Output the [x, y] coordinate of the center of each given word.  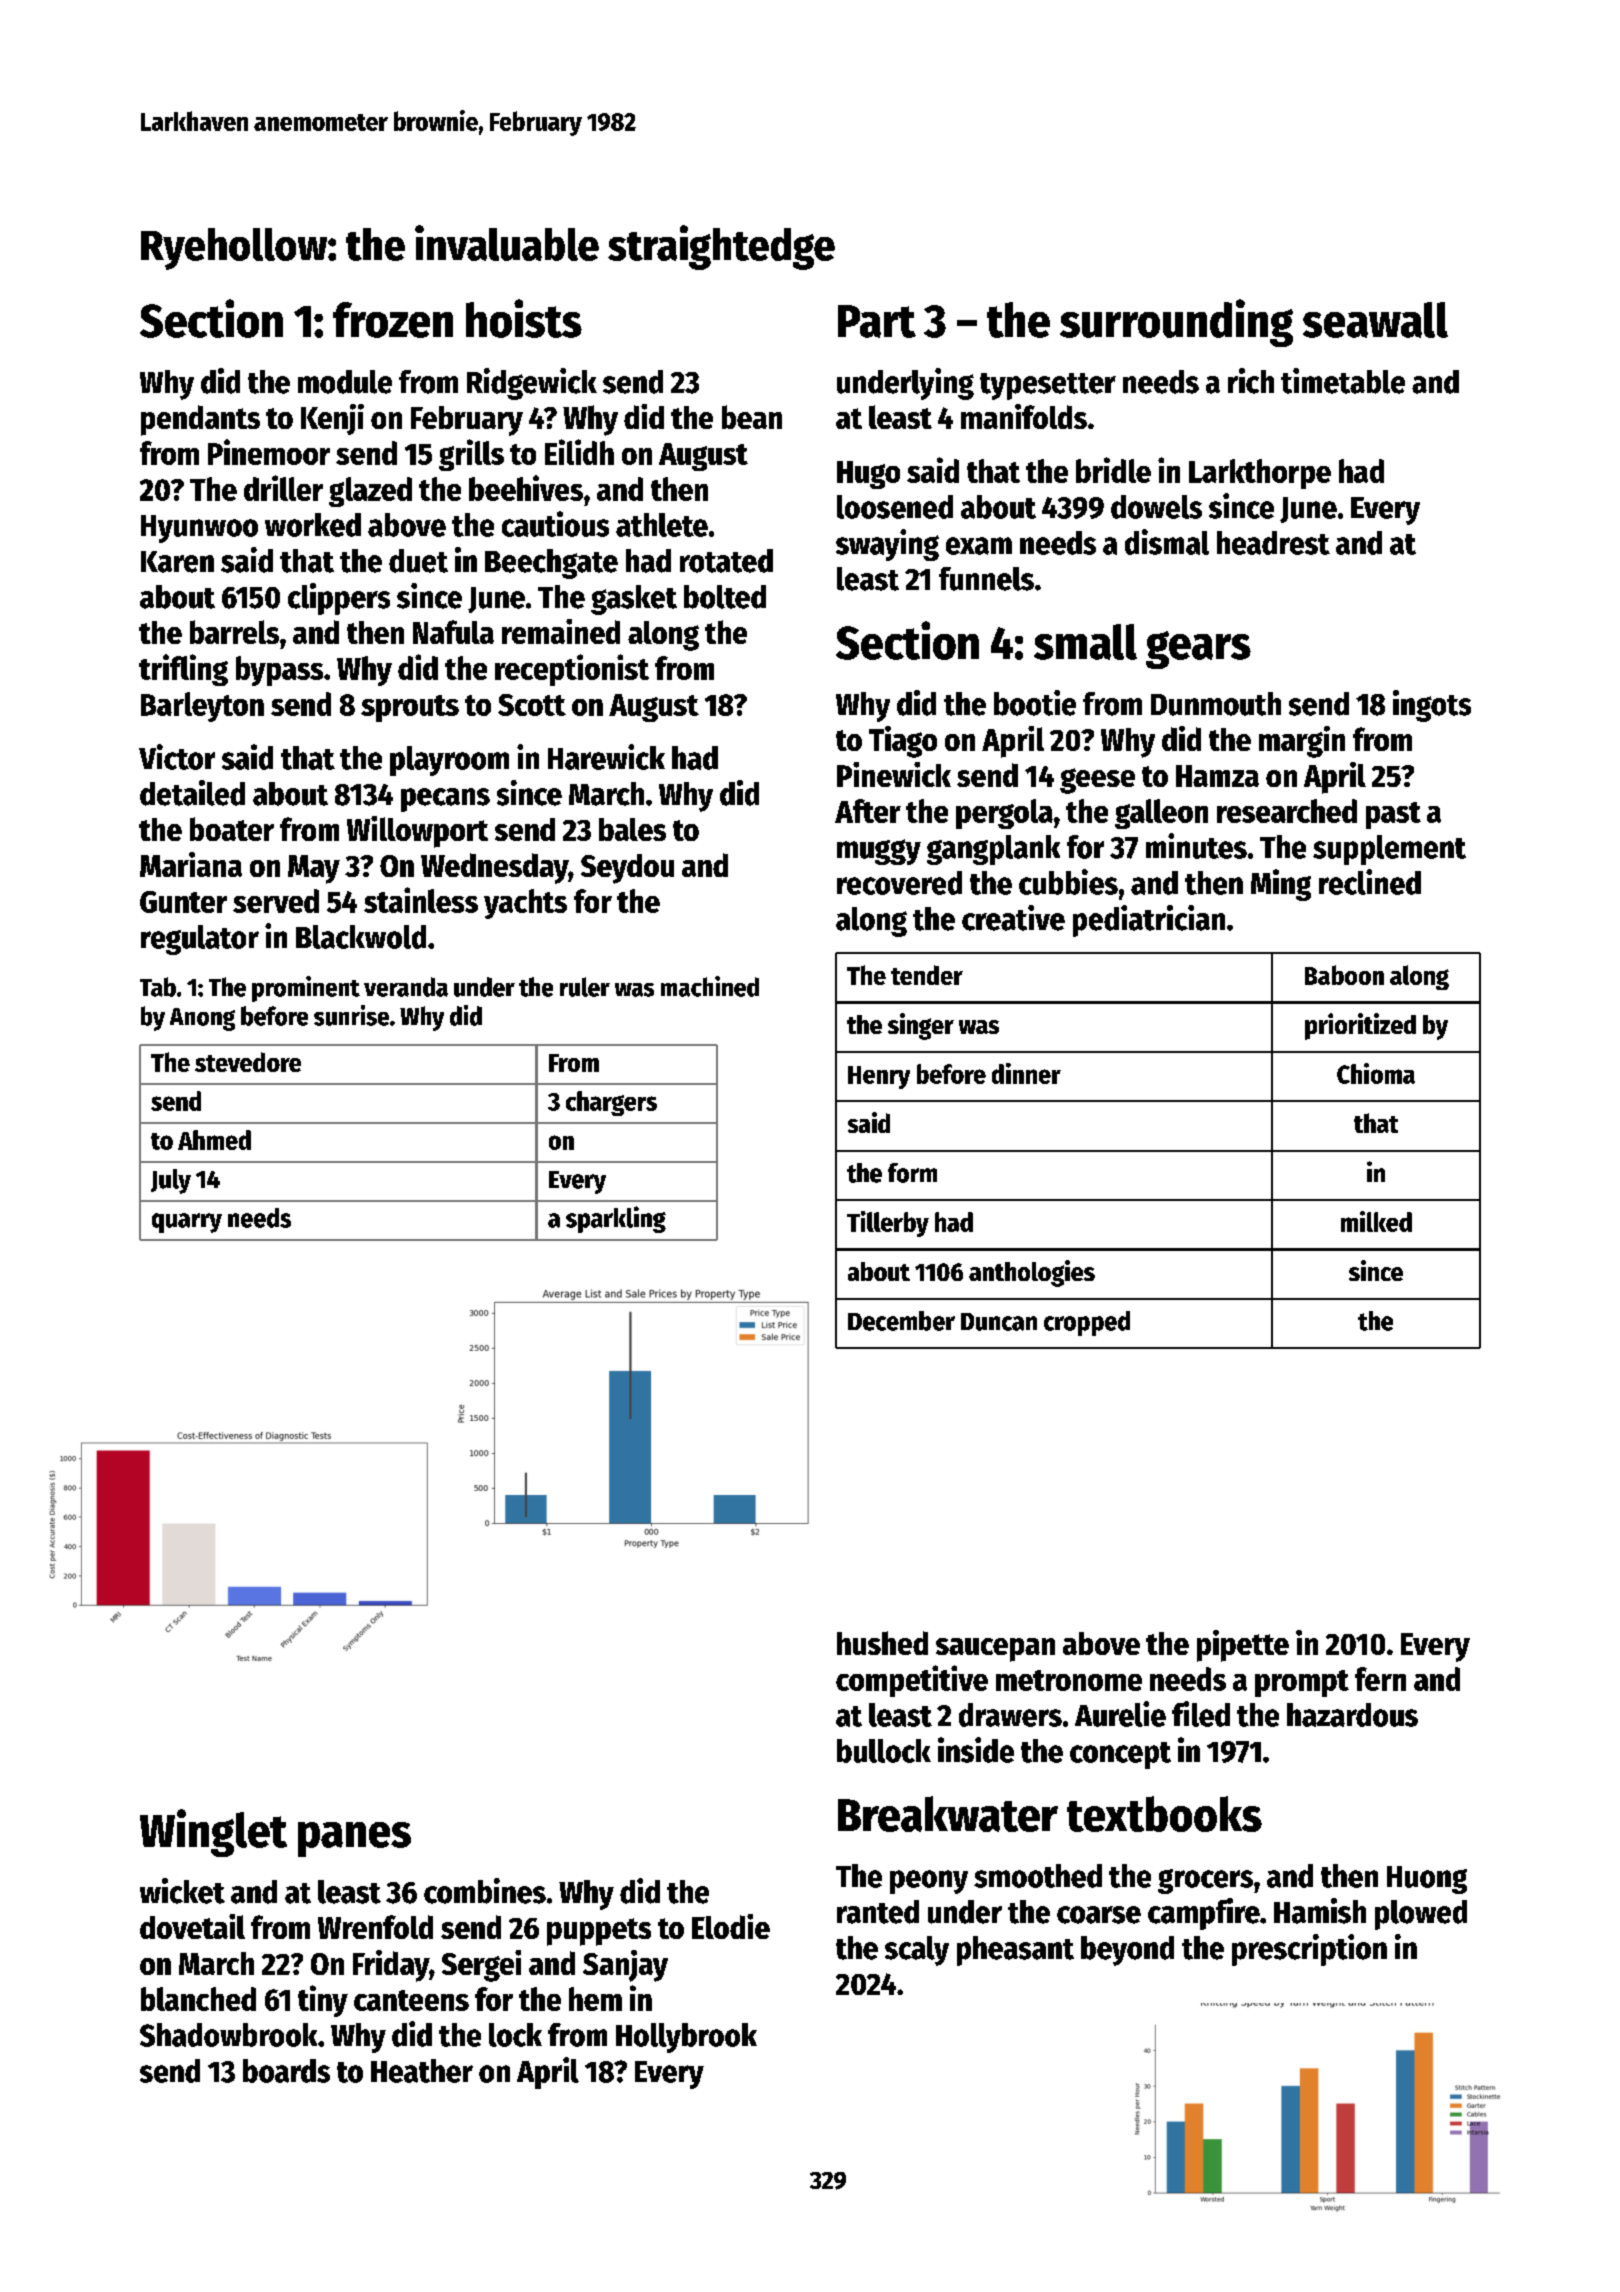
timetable [1343, 381]
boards [286, 2071]
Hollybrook [686, 2038]
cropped [1087, 1323]
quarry [187, 1223]
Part [877, 321]
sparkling [616, 1219]
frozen [393, 320]
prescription [1309, 1950]
